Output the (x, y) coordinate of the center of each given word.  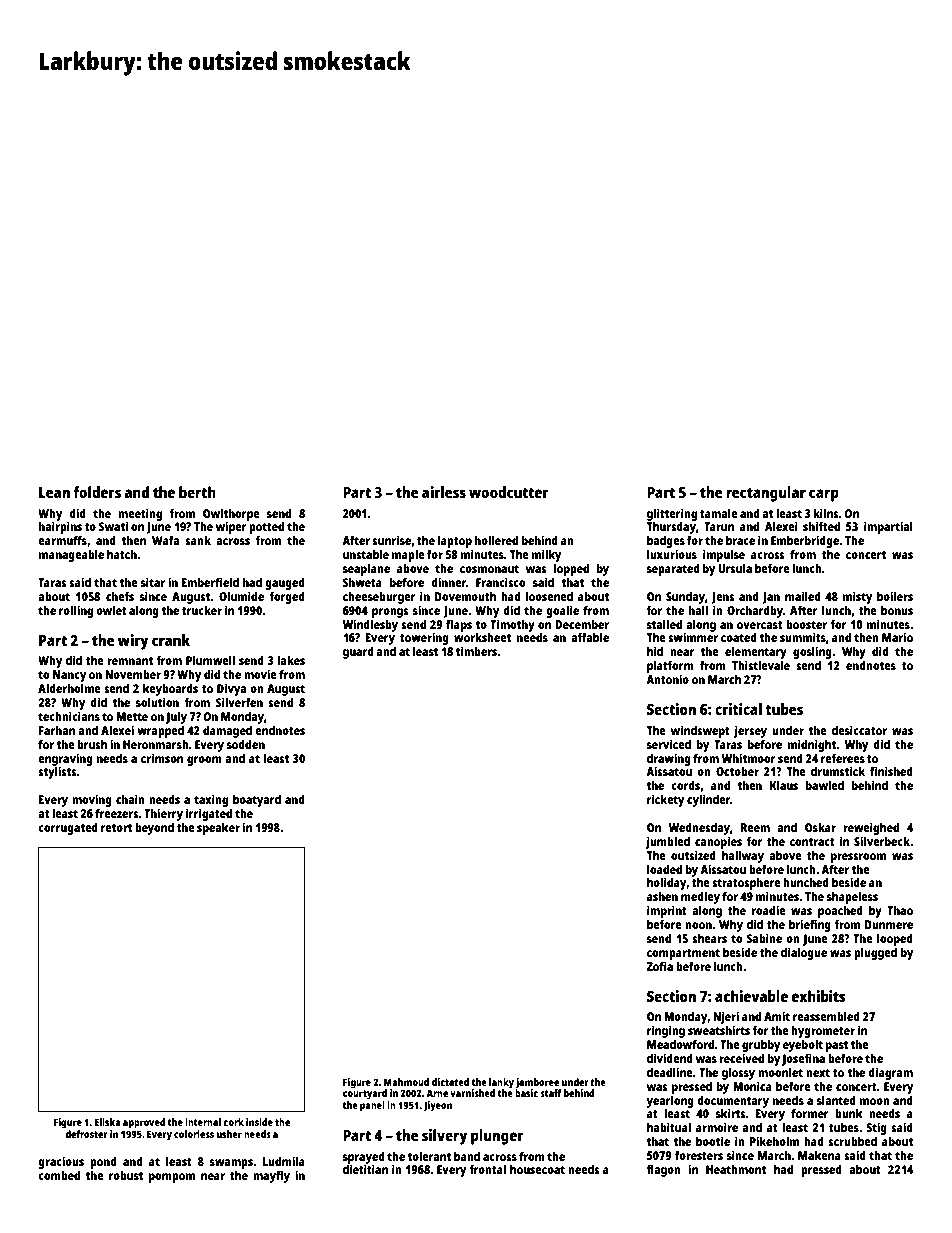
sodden (246, 744)
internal (203, 1122)
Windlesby (370, 625)
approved (144, 1123)
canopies (718, 842)
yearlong (670, 1102)
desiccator (859, 730)
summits (803, 637)
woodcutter (509, 492)
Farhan (57, 730)
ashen (662, 896)
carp (824, 495)
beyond (154, 828)
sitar (153, 582)
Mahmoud (406, 1082)
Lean (54, 492)
